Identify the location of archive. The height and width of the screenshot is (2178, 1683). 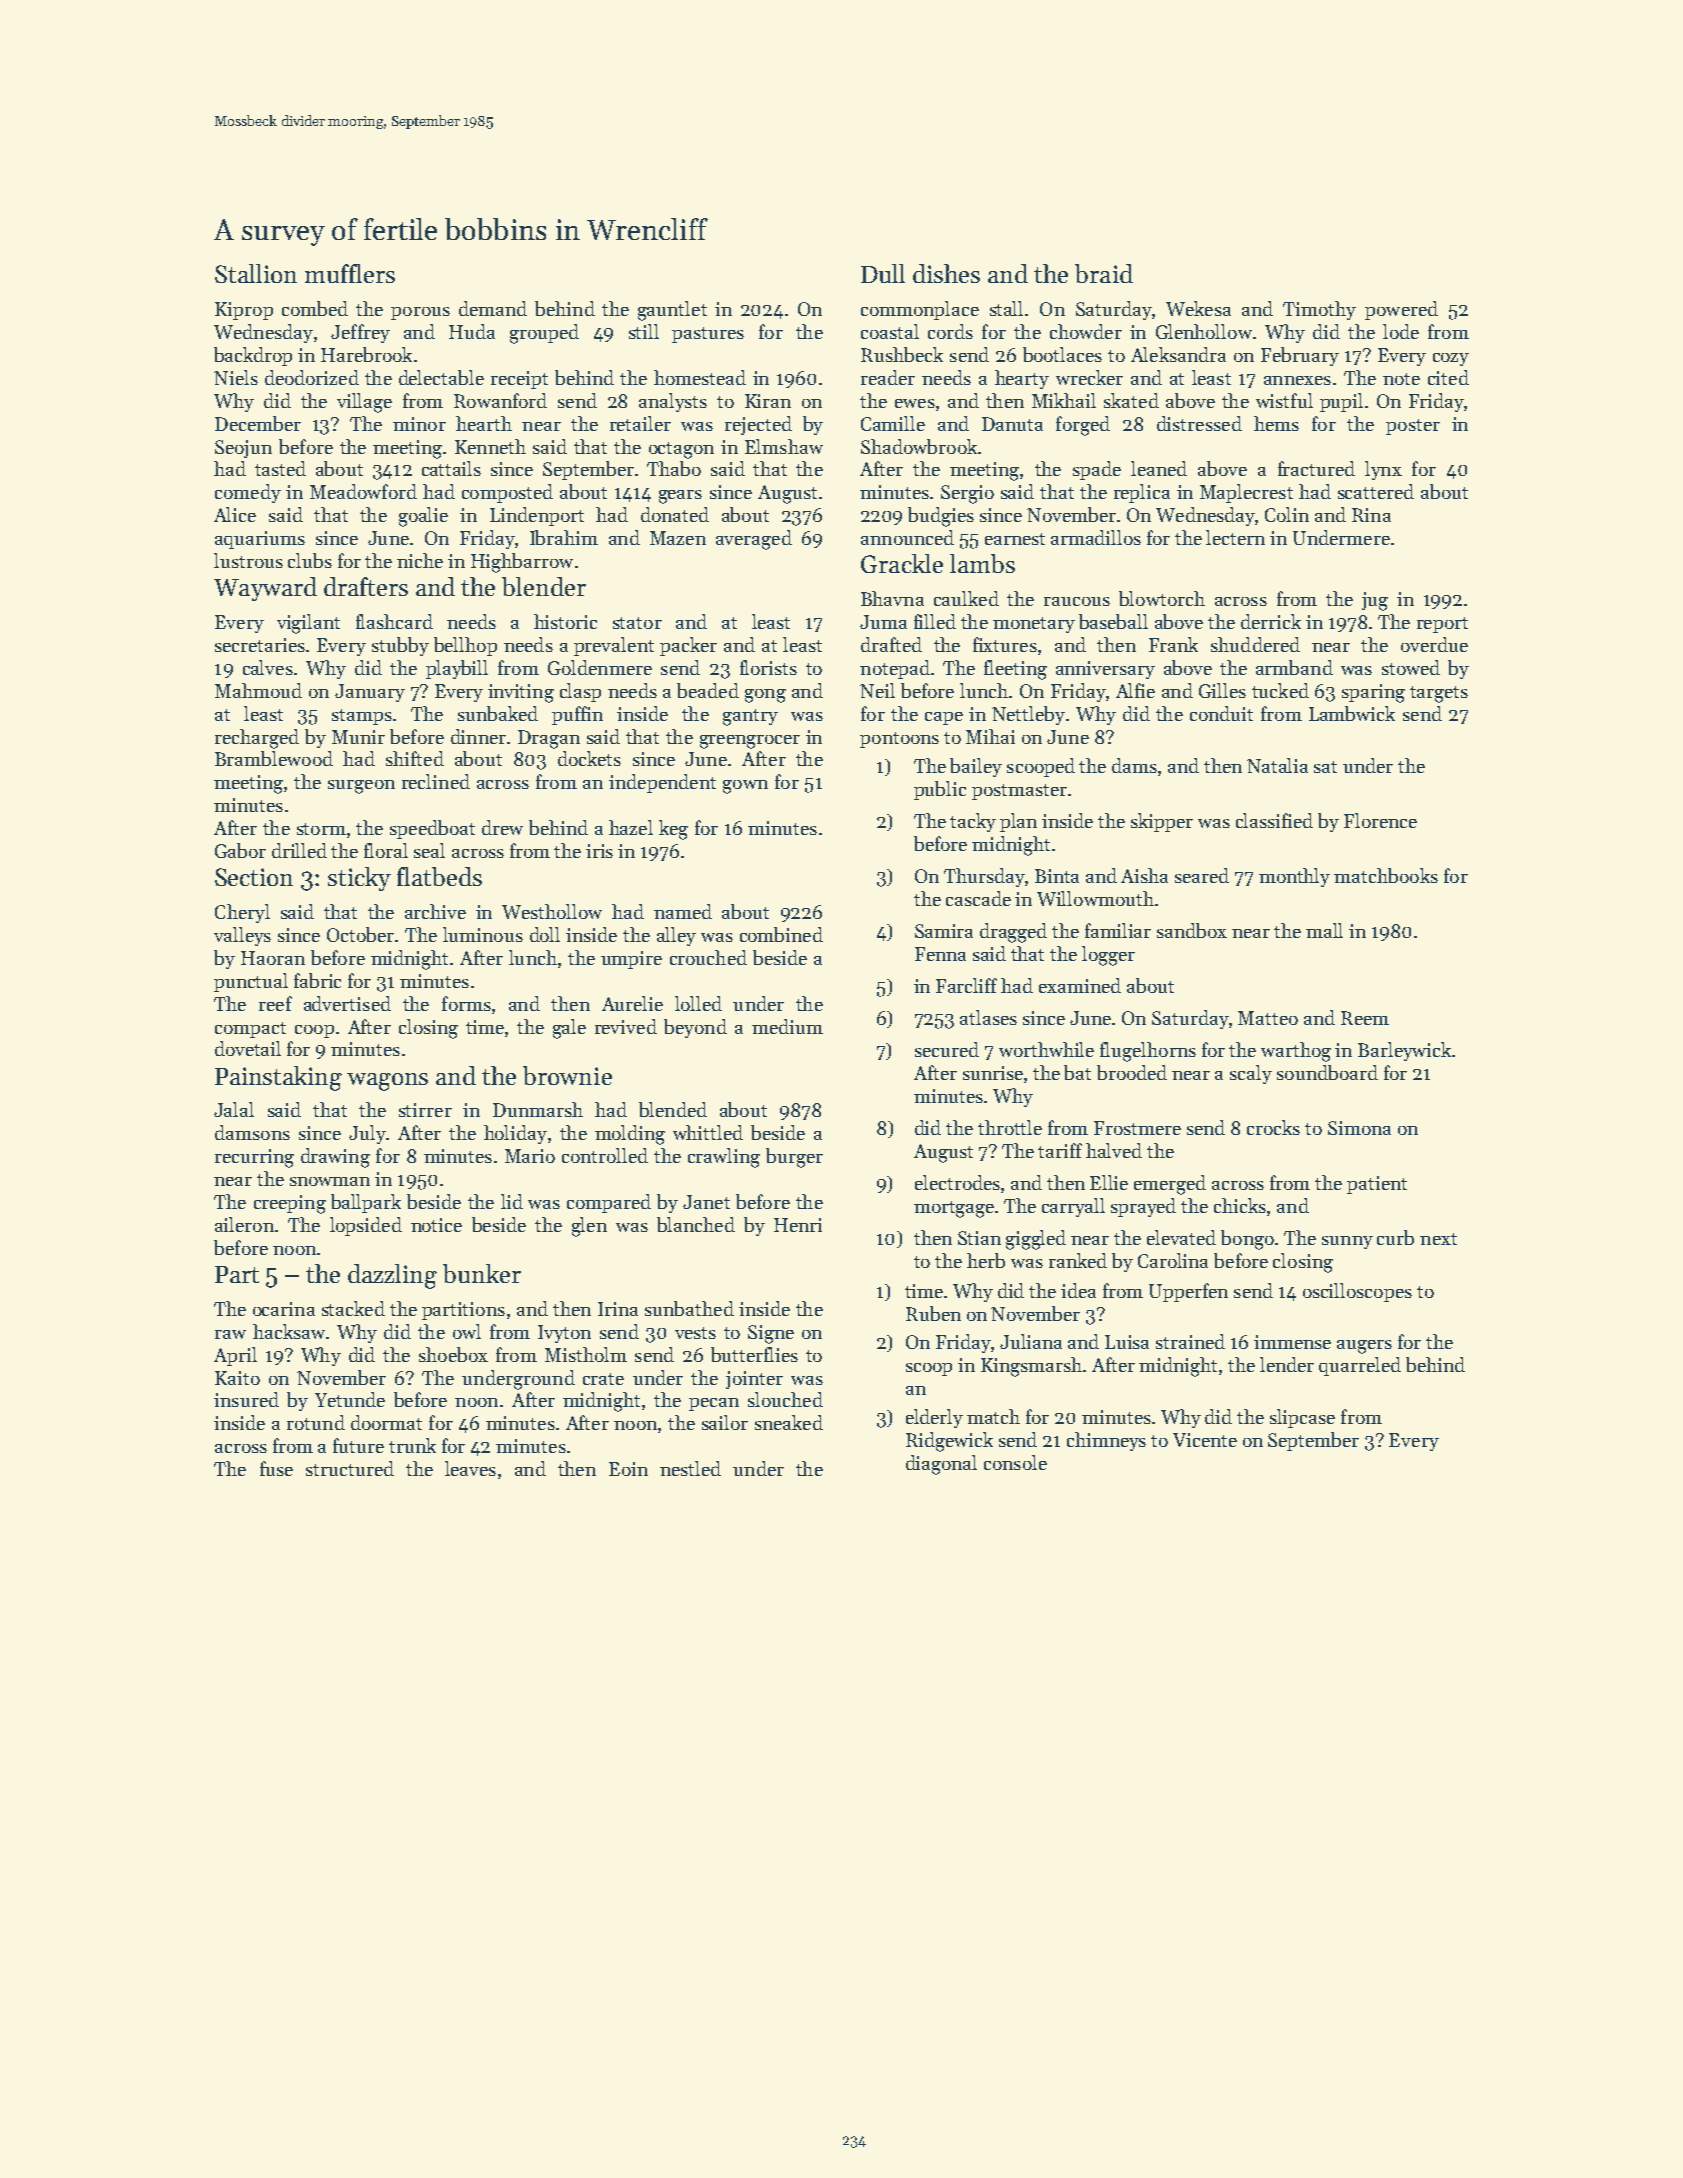
(435, 911).
